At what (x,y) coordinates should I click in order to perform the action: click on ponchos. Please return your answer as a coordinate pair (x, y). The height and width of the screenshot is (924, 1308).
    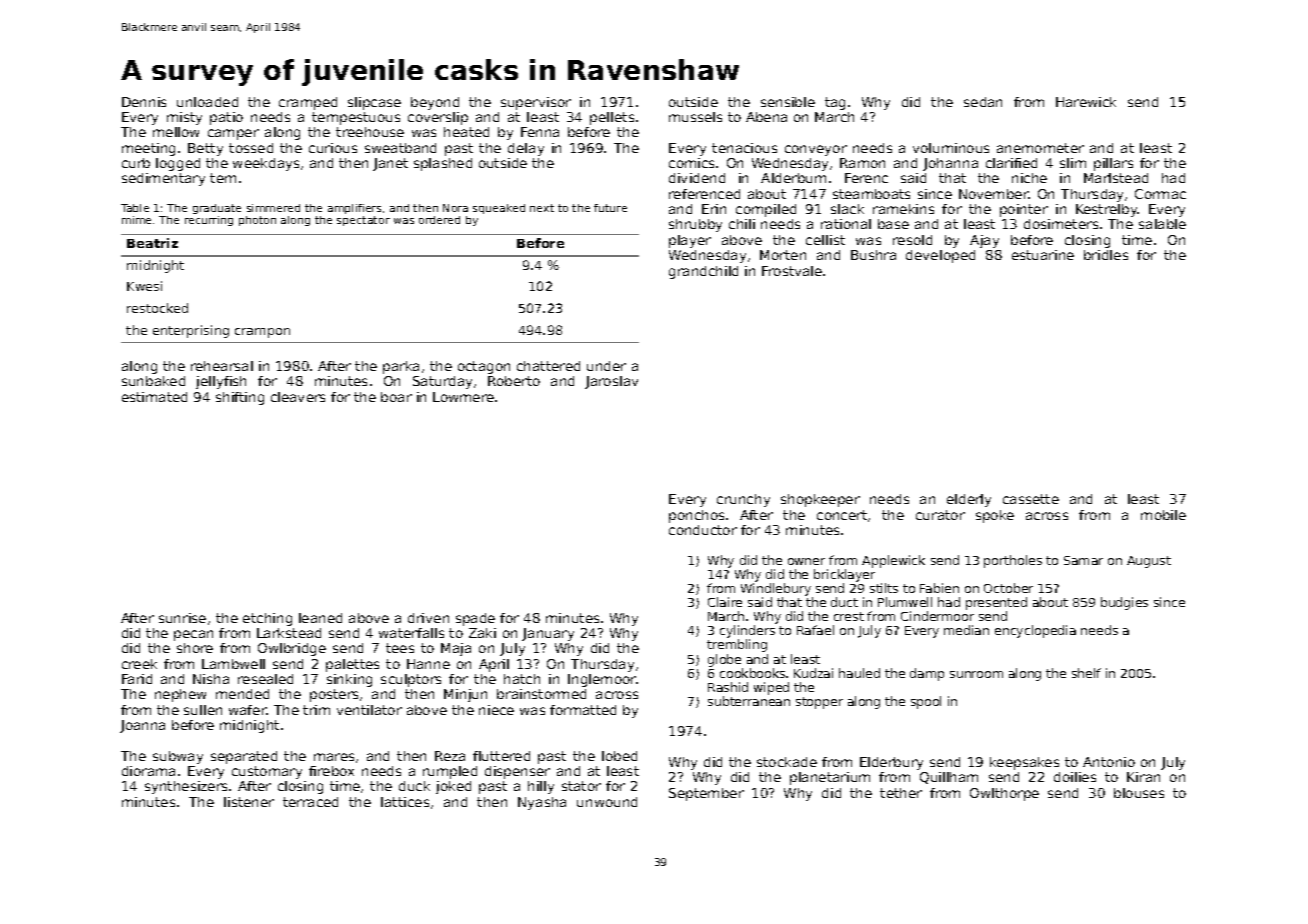
    Looking at the image, I should click on (696, 516).
